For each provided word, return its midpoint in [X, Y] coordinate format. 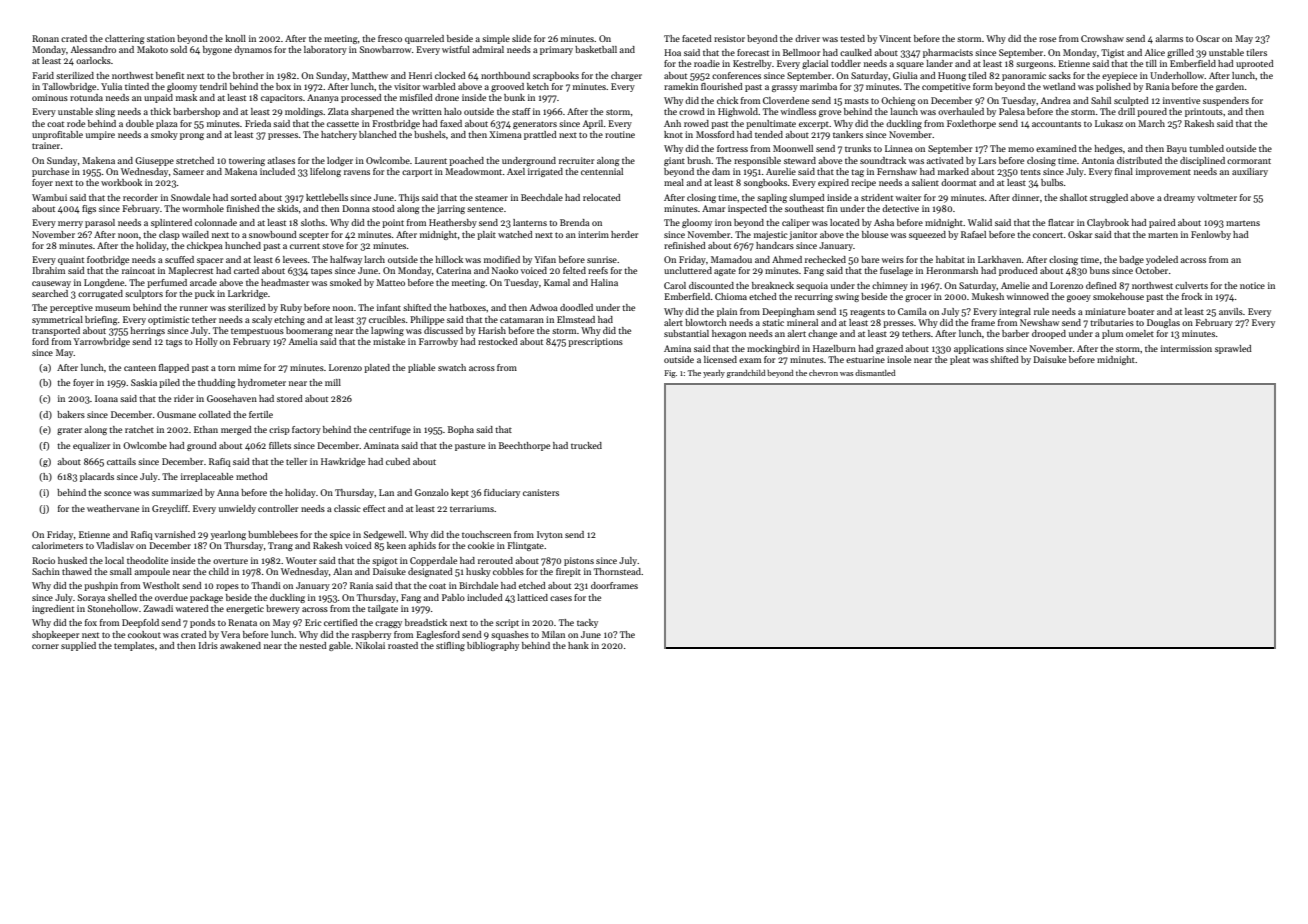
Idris [208, 645]
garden [1230, 87]
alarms [1169, 38]
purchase [50, 172]
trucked [586, 445]
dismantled [875, 373]
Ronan [45, 38]
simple [496, 39]
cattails [121, 461]
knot [673, 134]
